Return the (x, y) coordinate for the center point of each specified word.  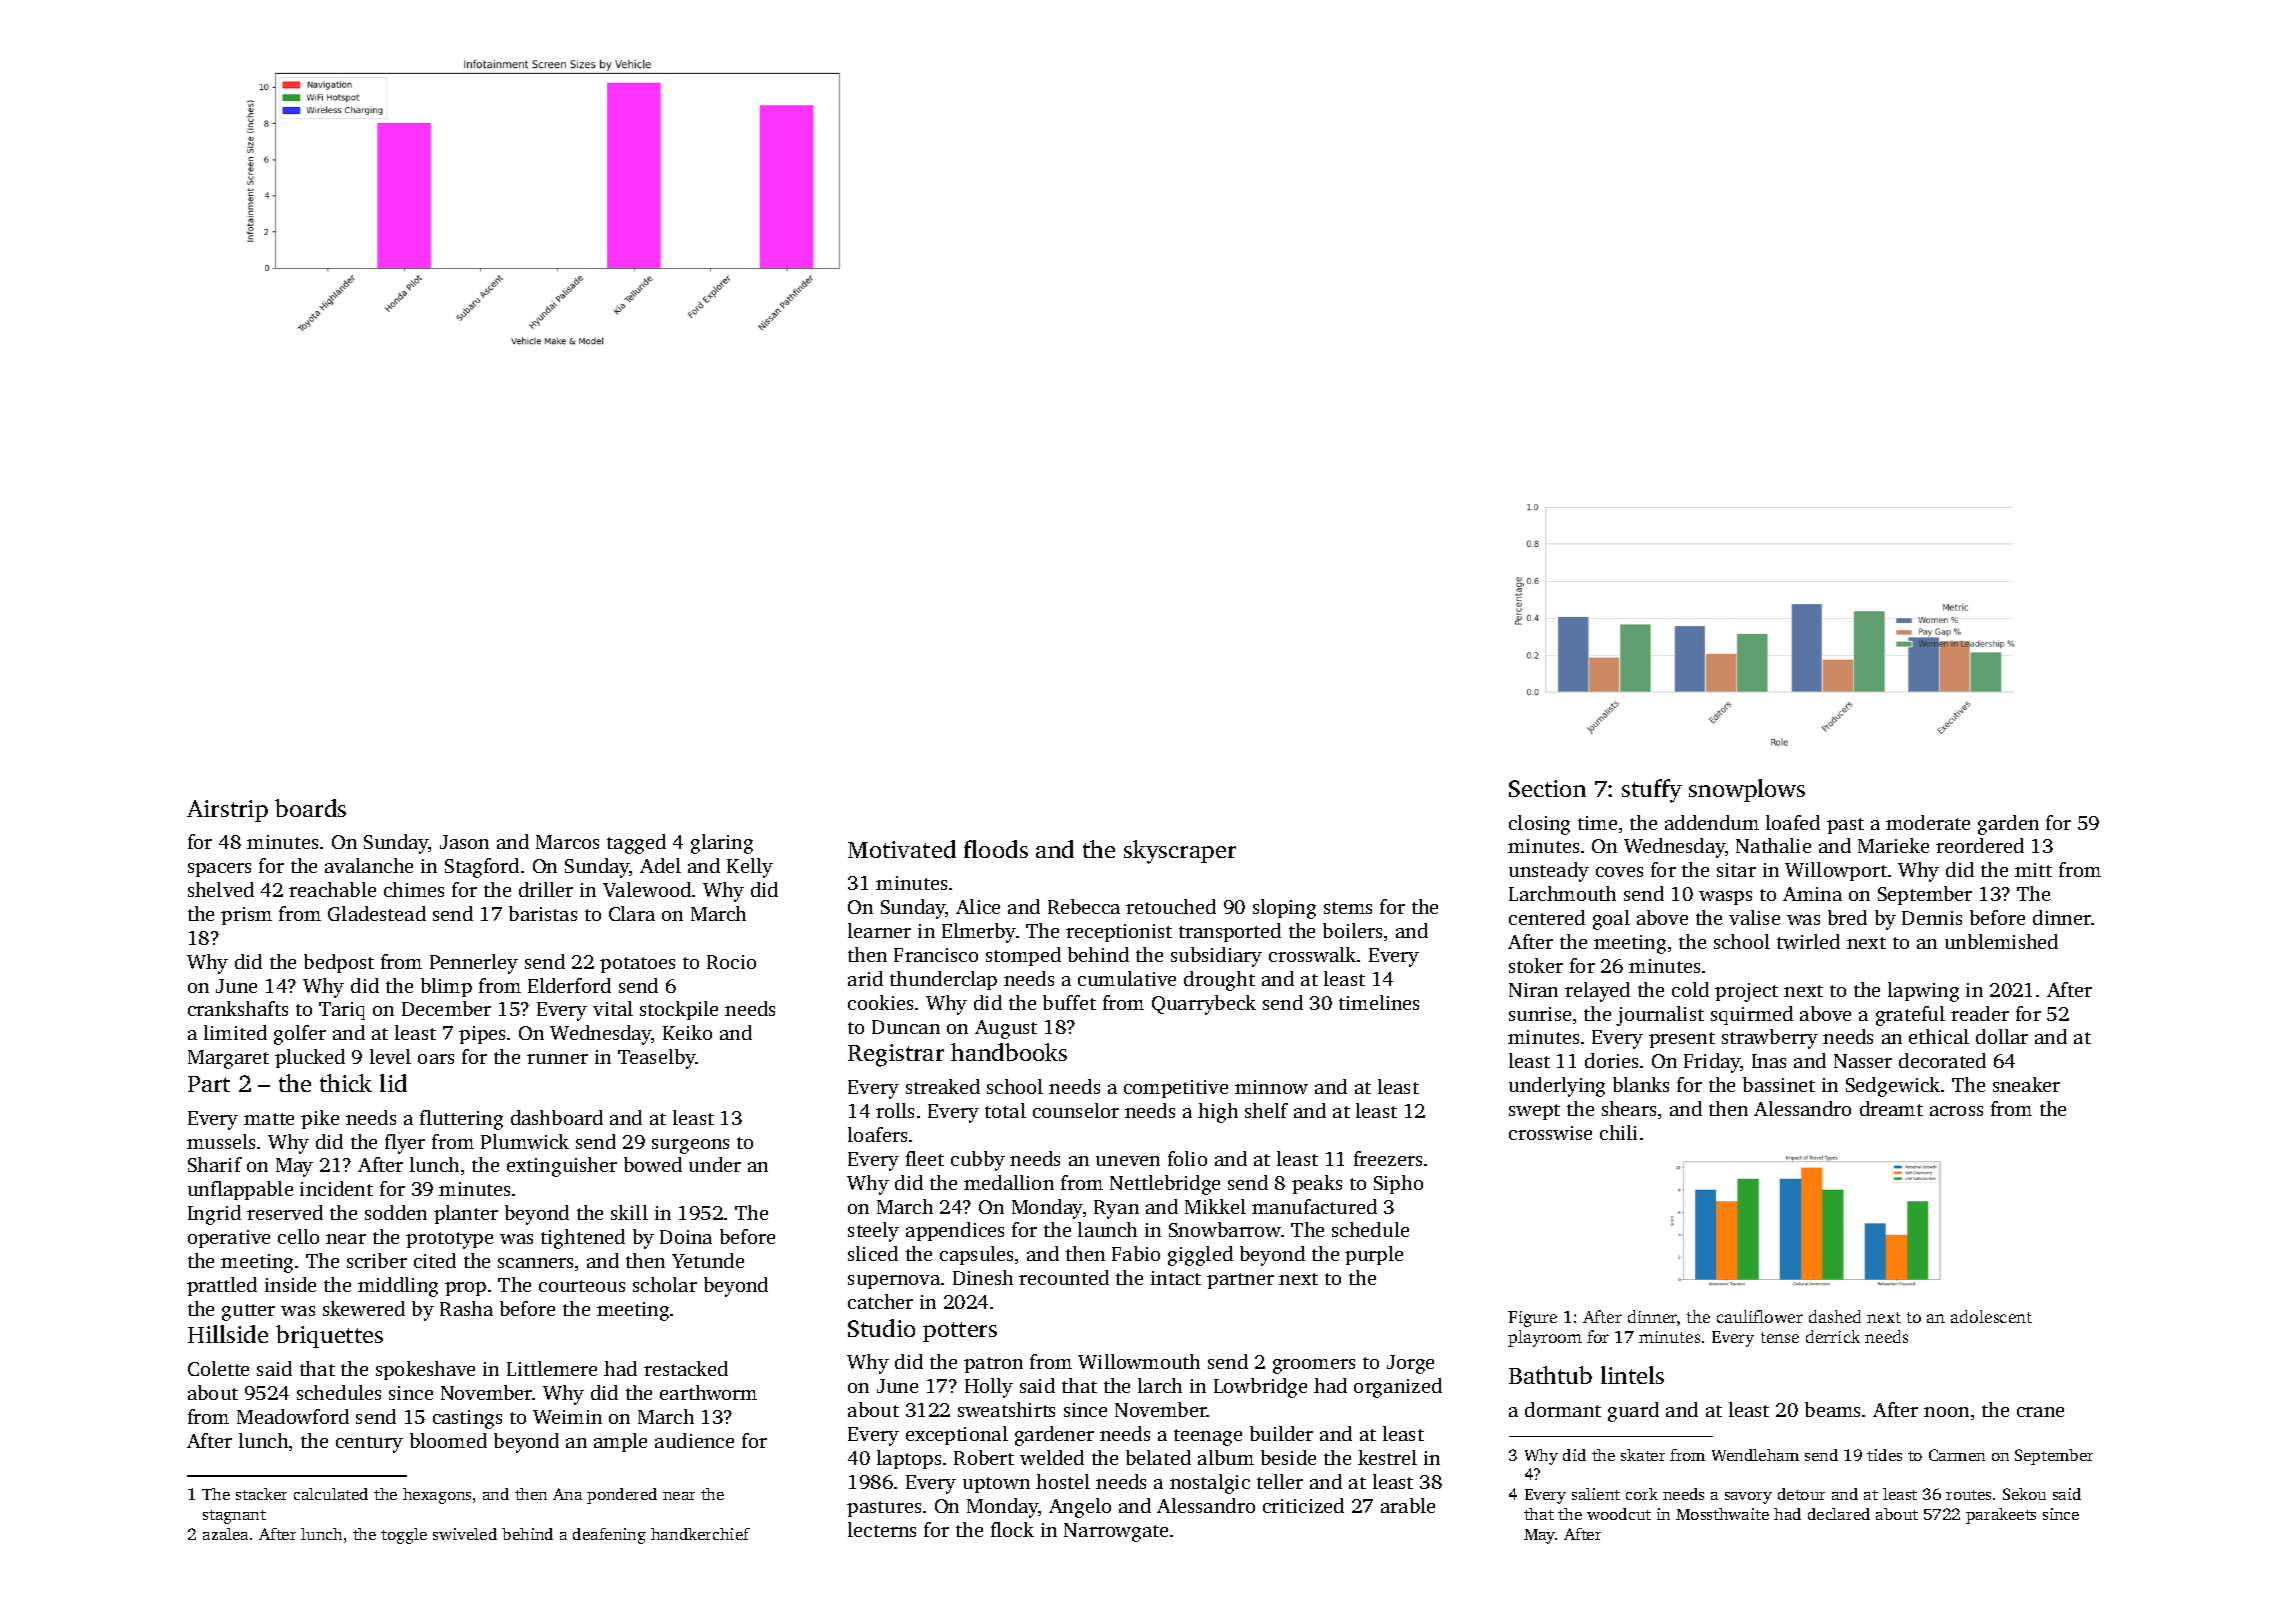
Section (1547, 788)
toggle (404, 1536)
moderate (1928, 822)
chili (1618, 1132)
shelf (1266, 1110)
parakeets (2001, 1516)
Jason (464, 842)
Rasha (466, 1308)
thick (346, 1083)
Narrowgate (1116, 1532)
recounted (1064, 1277)
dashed (1835, 1316)
